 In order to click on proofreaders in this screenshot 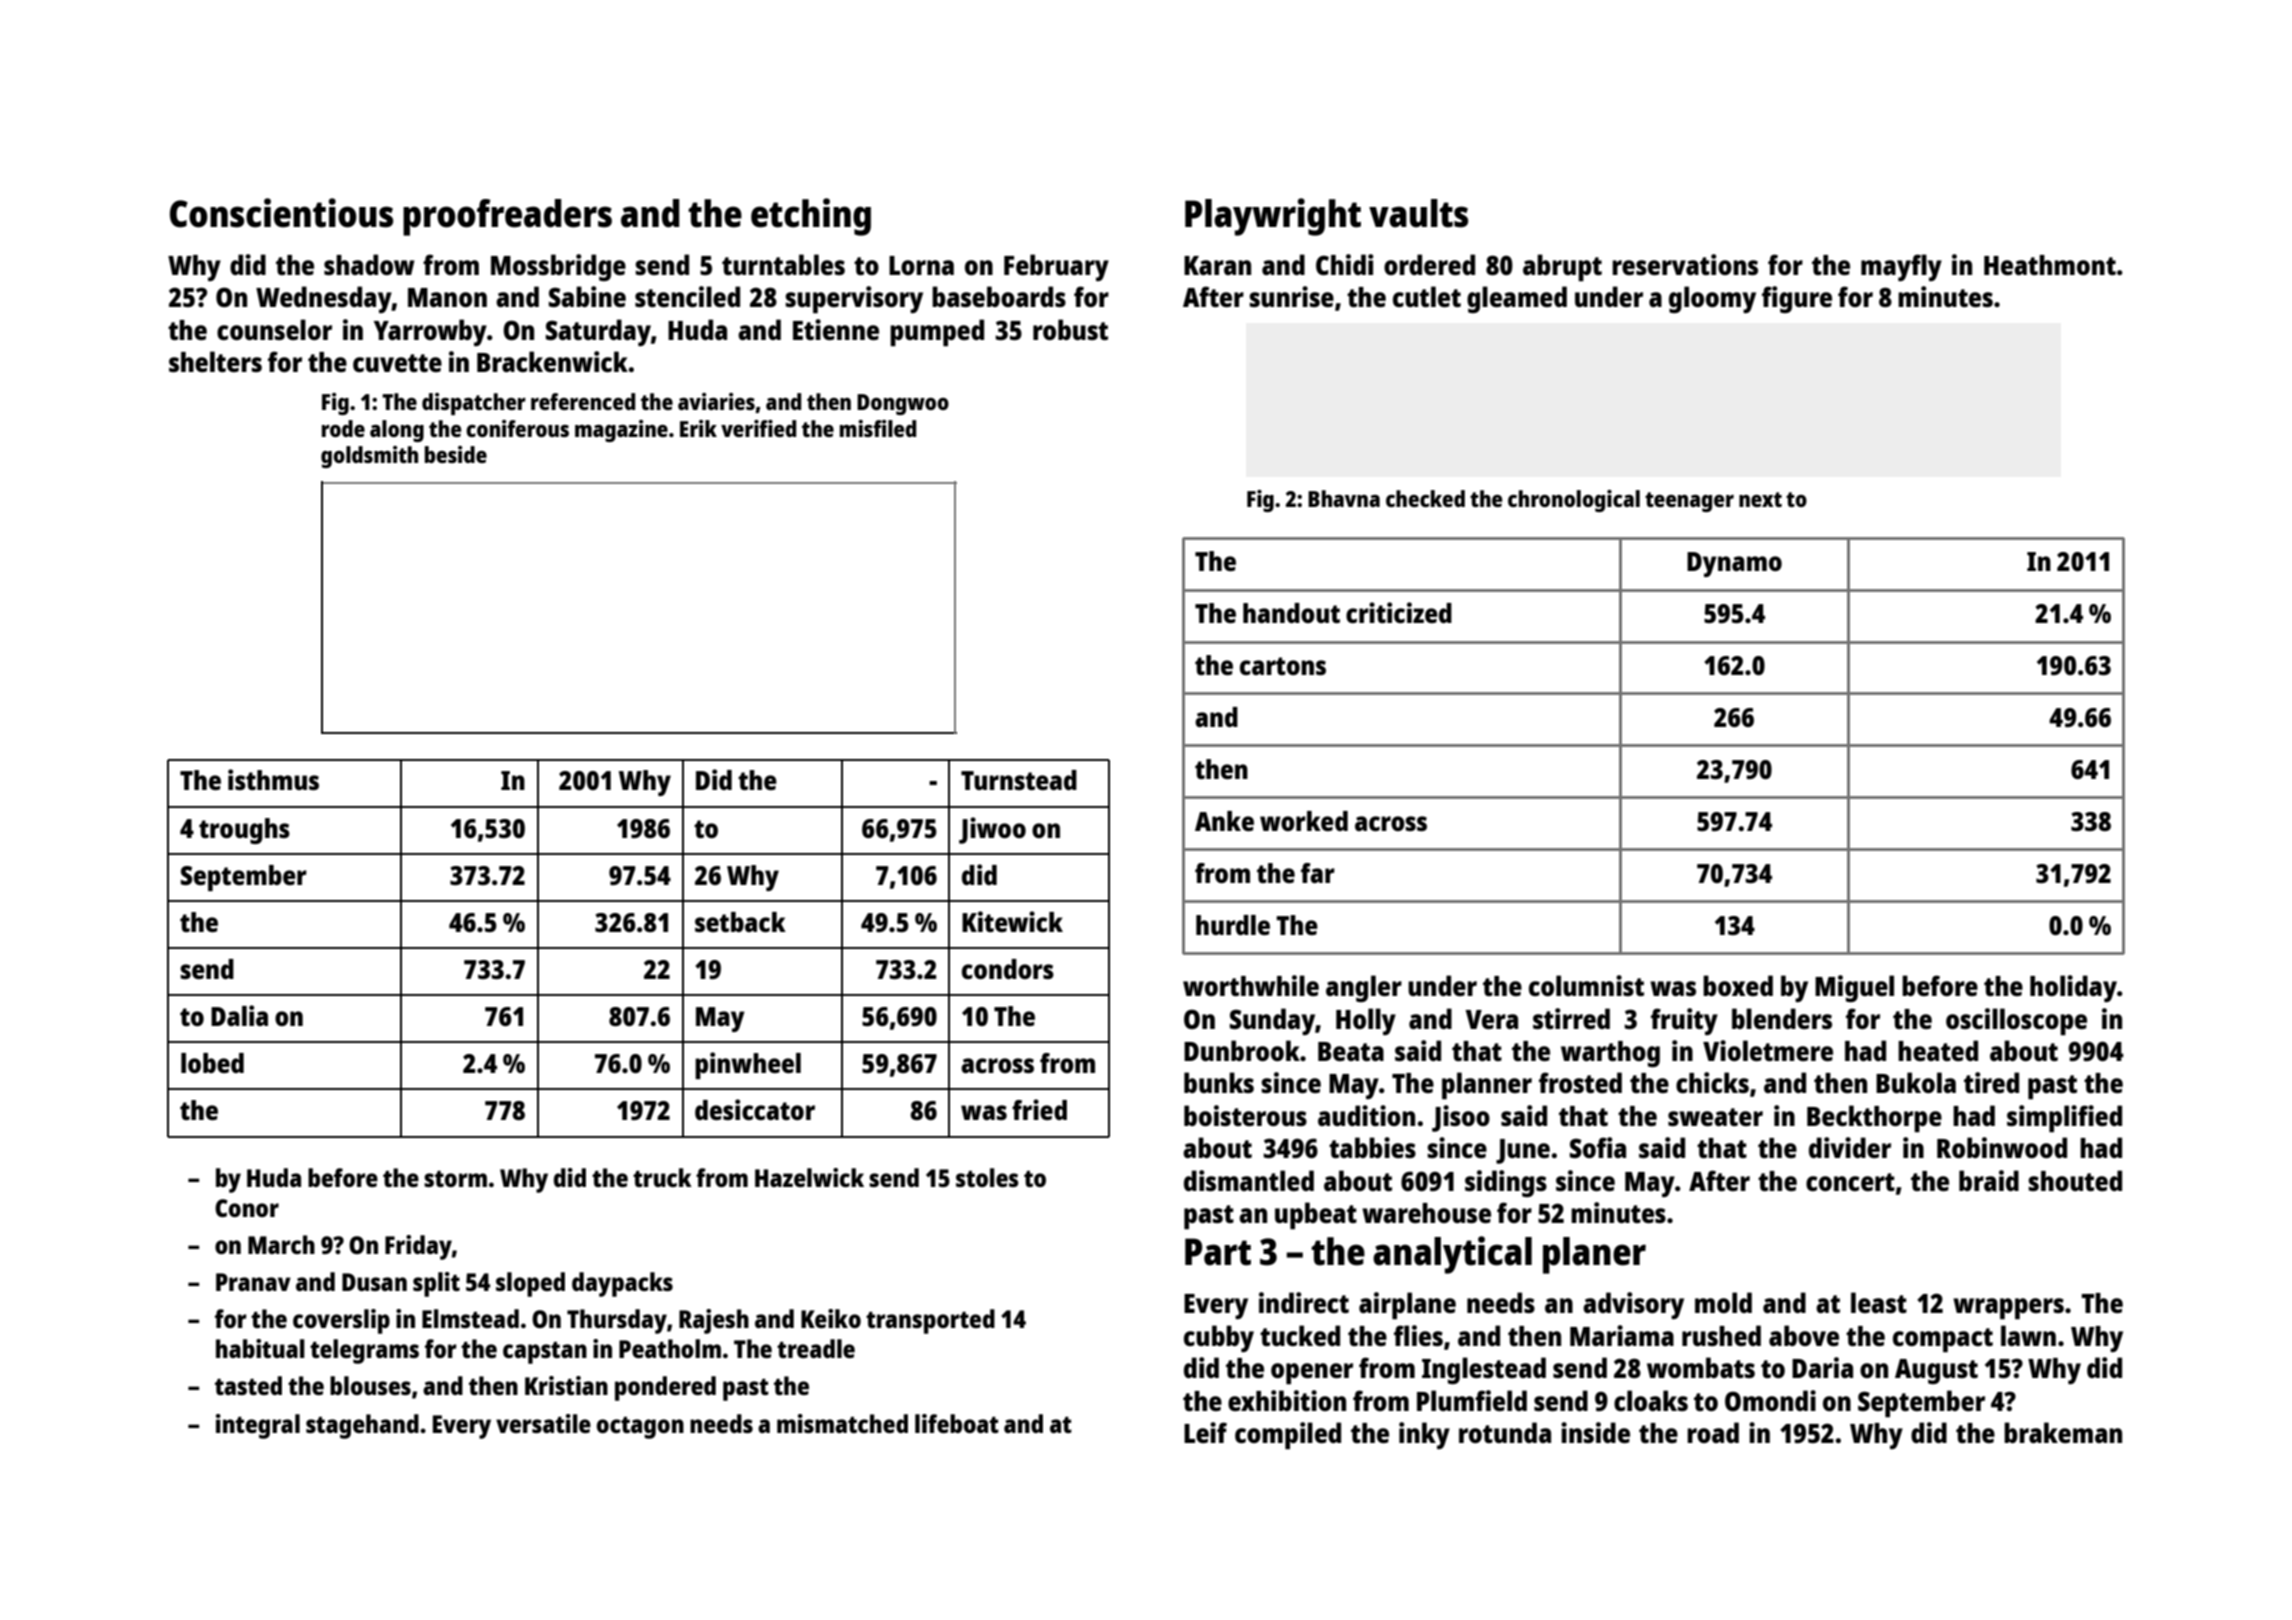, I will do `click(507, 217)`.
